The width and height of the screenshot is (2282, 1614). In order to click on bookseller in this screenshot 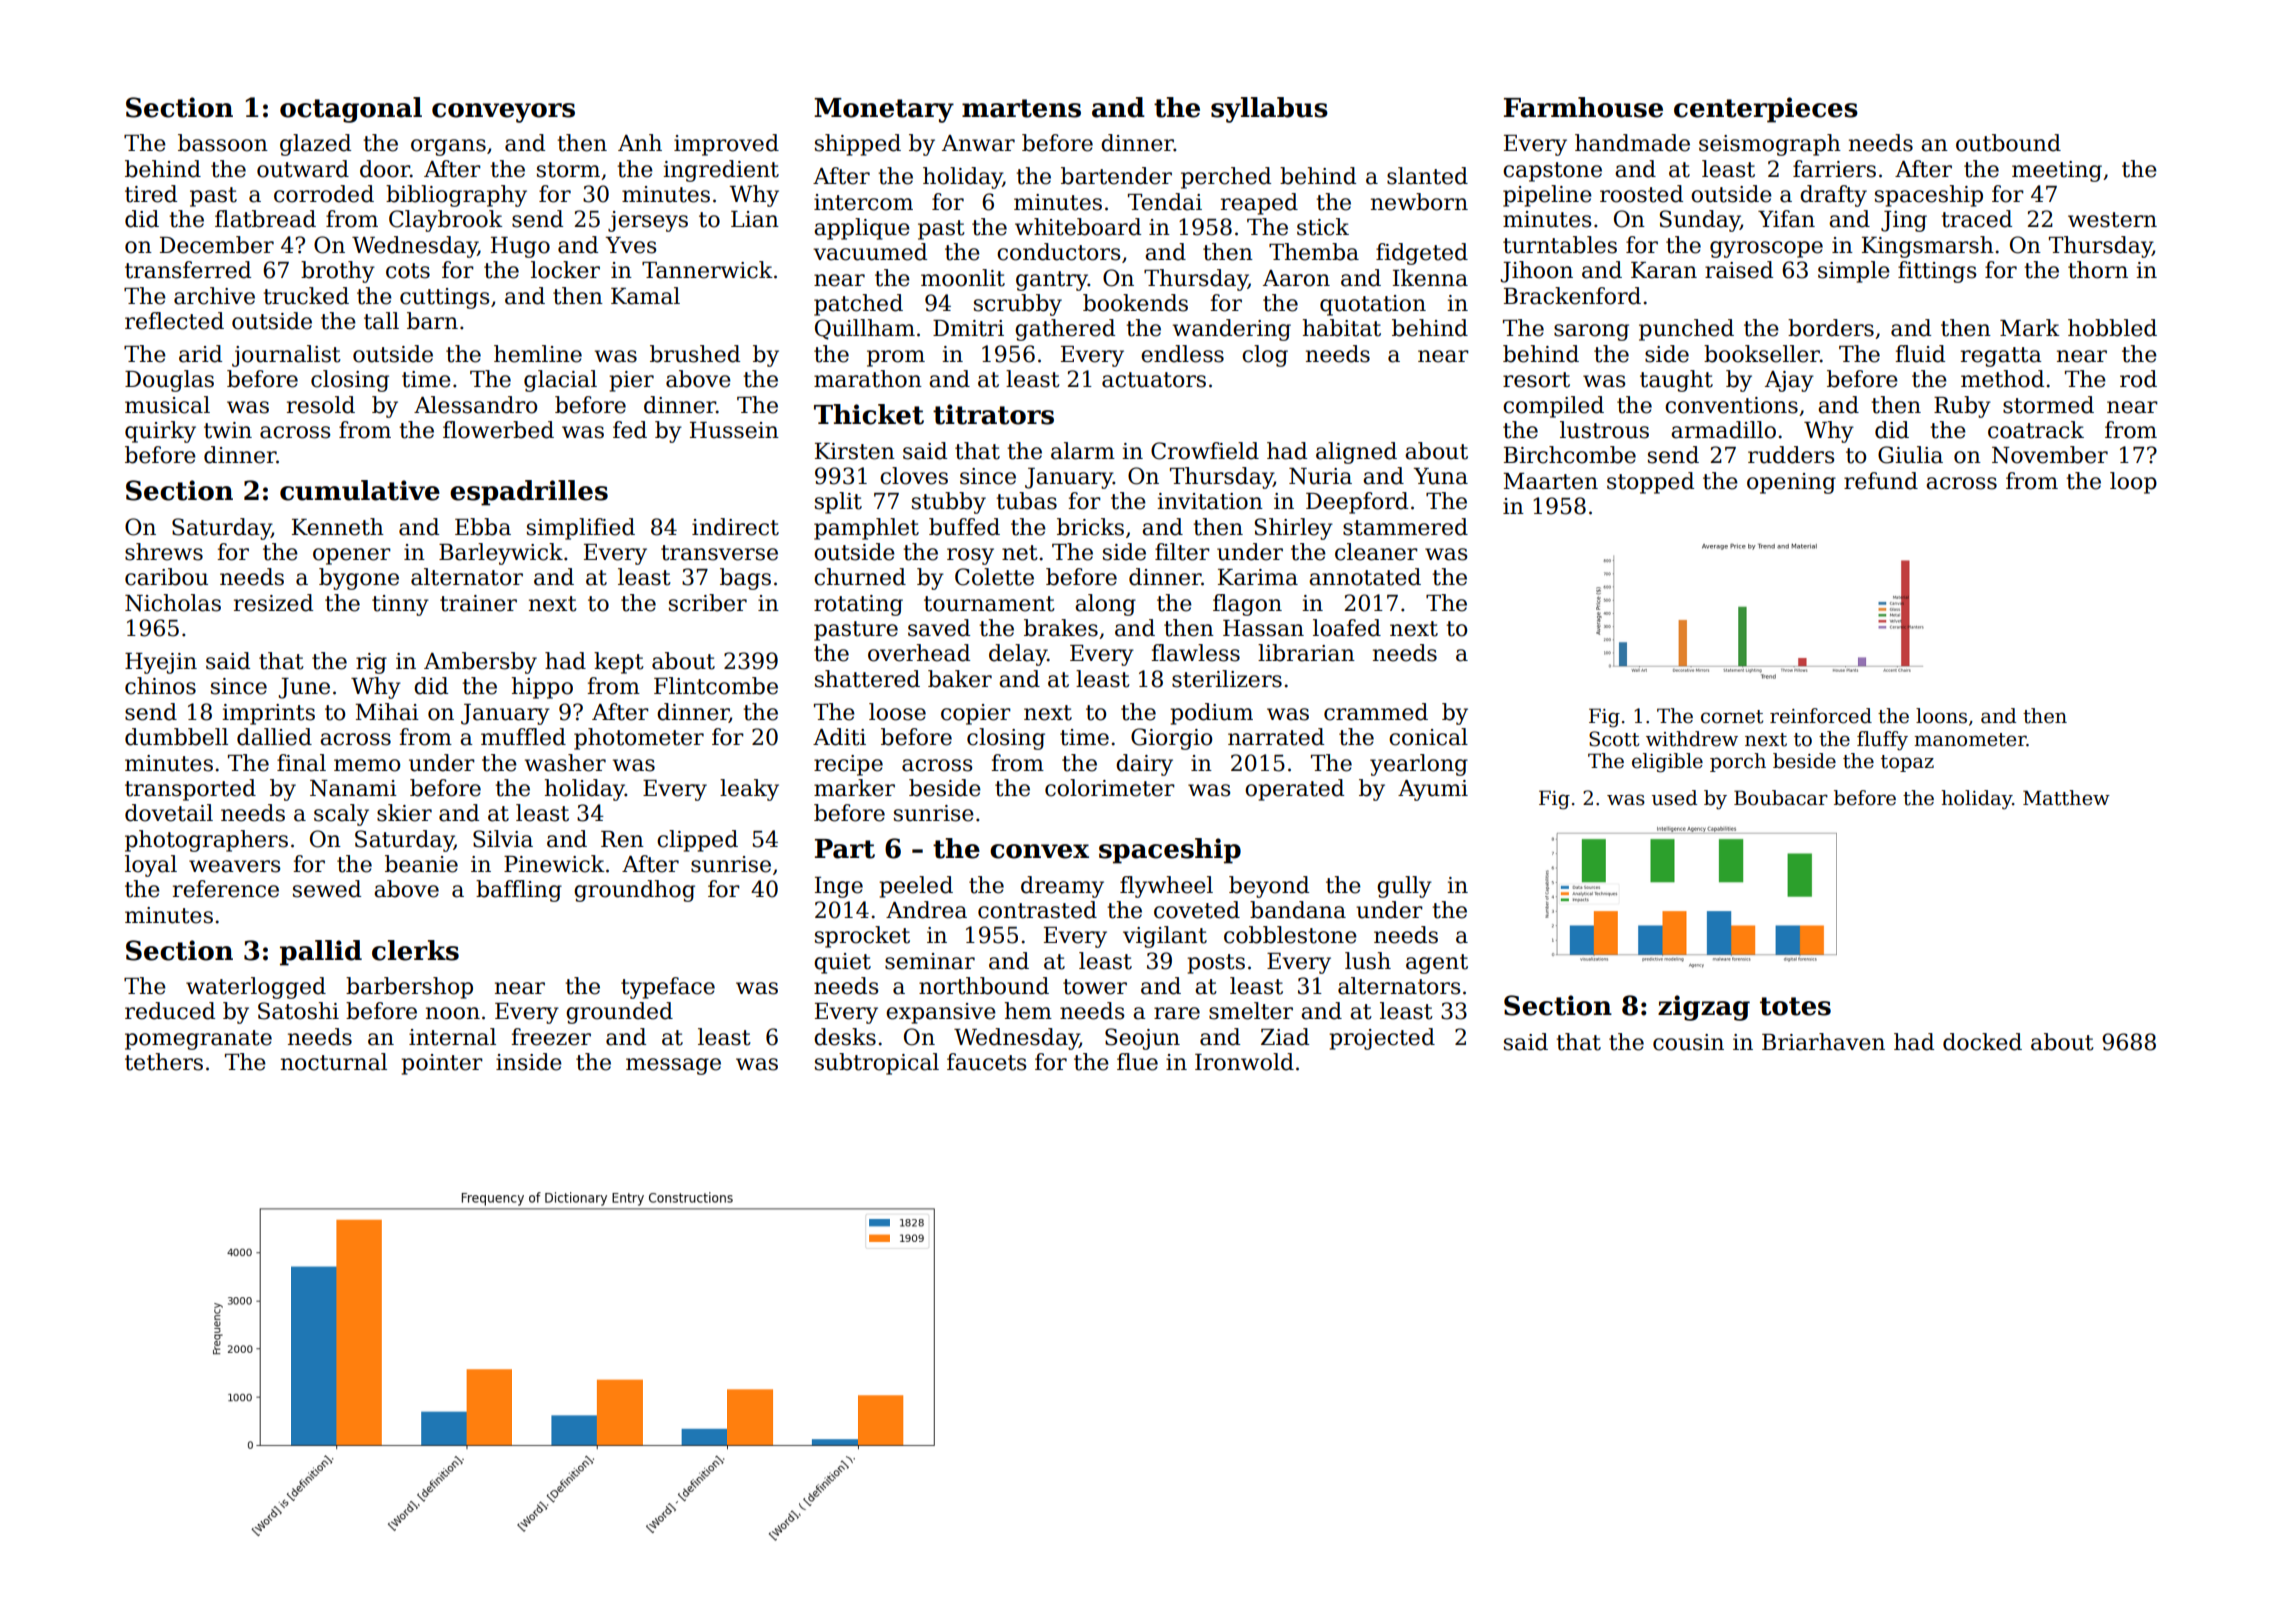, I will do `click(1762, 354)`.
